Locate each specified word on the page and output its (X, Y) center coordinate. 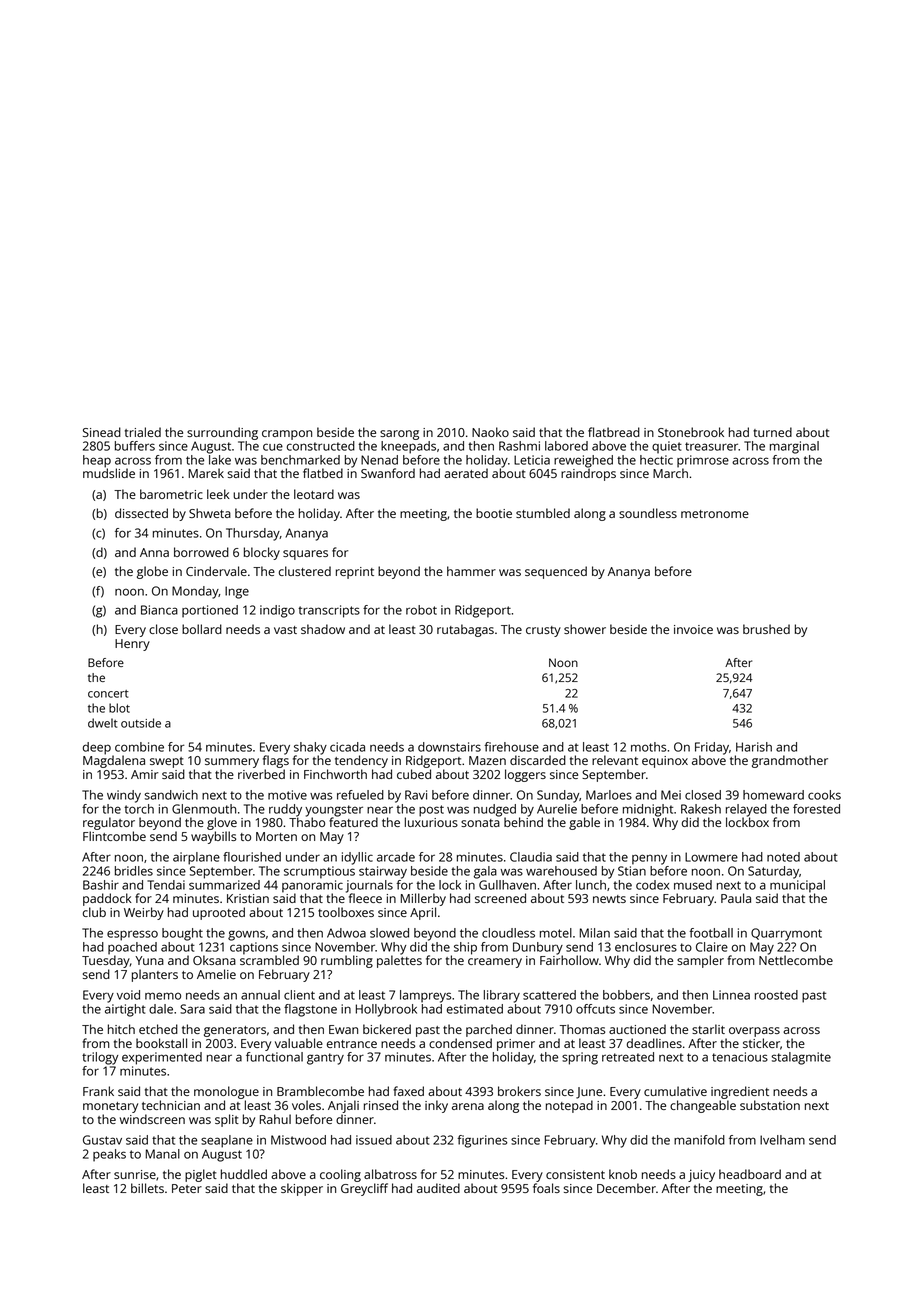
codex (652, 885)
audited (438, 1188)
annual (260, 995)
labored (566, 446)
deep (97, 748)
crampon (287, 435)
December (626, 1188)
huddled (244, 1174)
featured (353, 822)
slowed (389, 933)
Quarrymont (786, 934)
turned (772, 432)
